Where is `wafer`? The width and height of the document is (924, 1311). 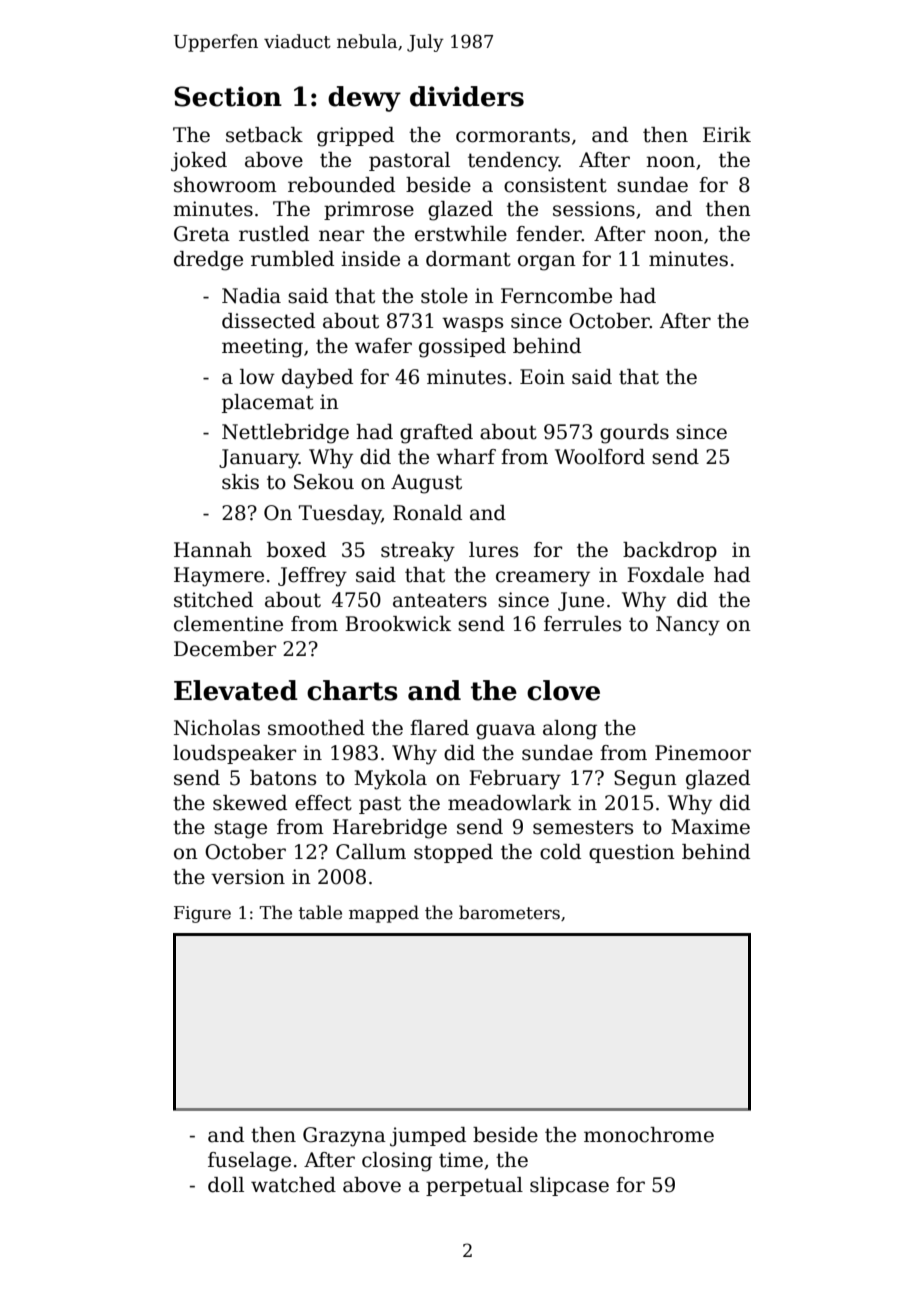 wafer is located at coordinates (383, 346).
